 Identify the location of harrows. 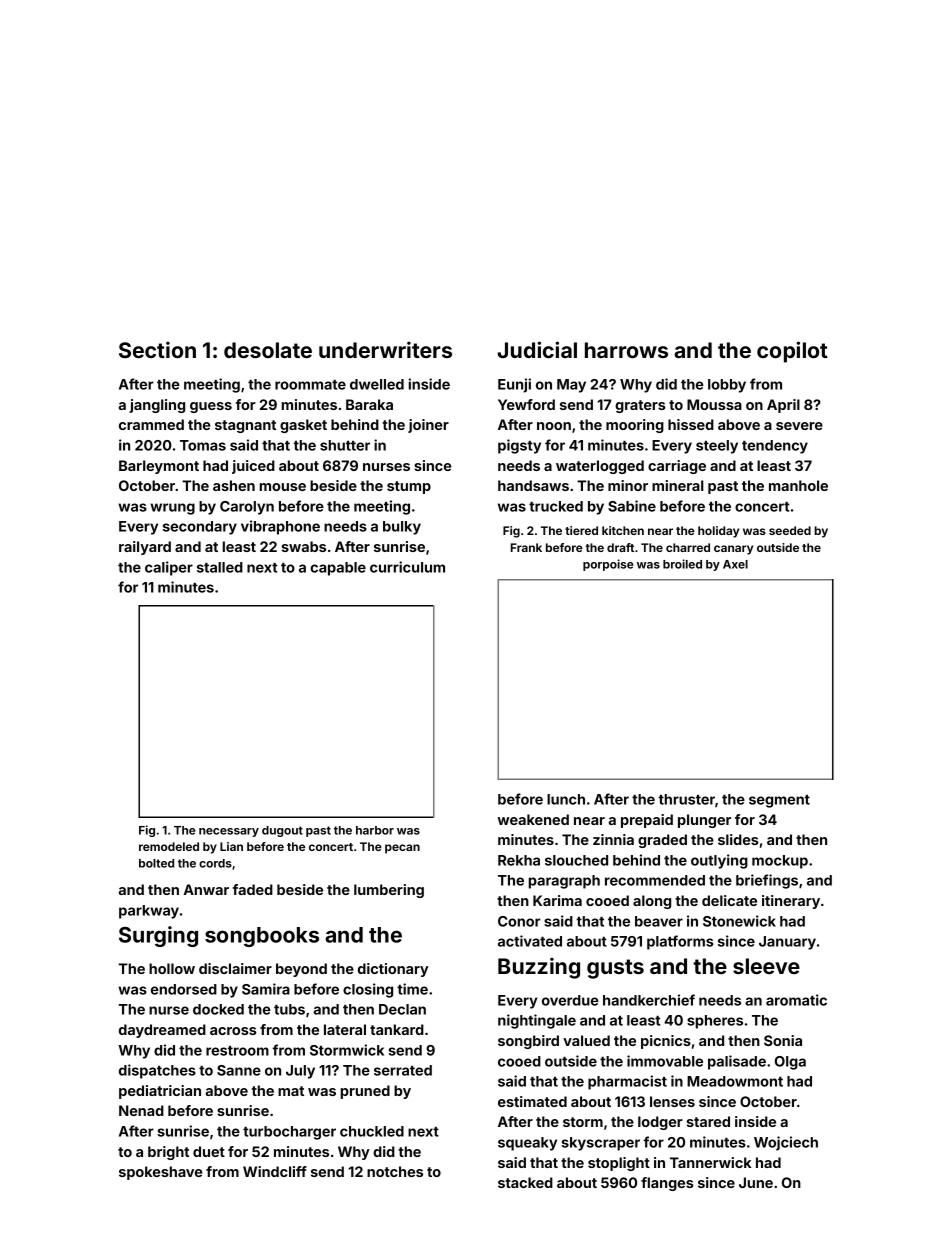
(626, 350).
